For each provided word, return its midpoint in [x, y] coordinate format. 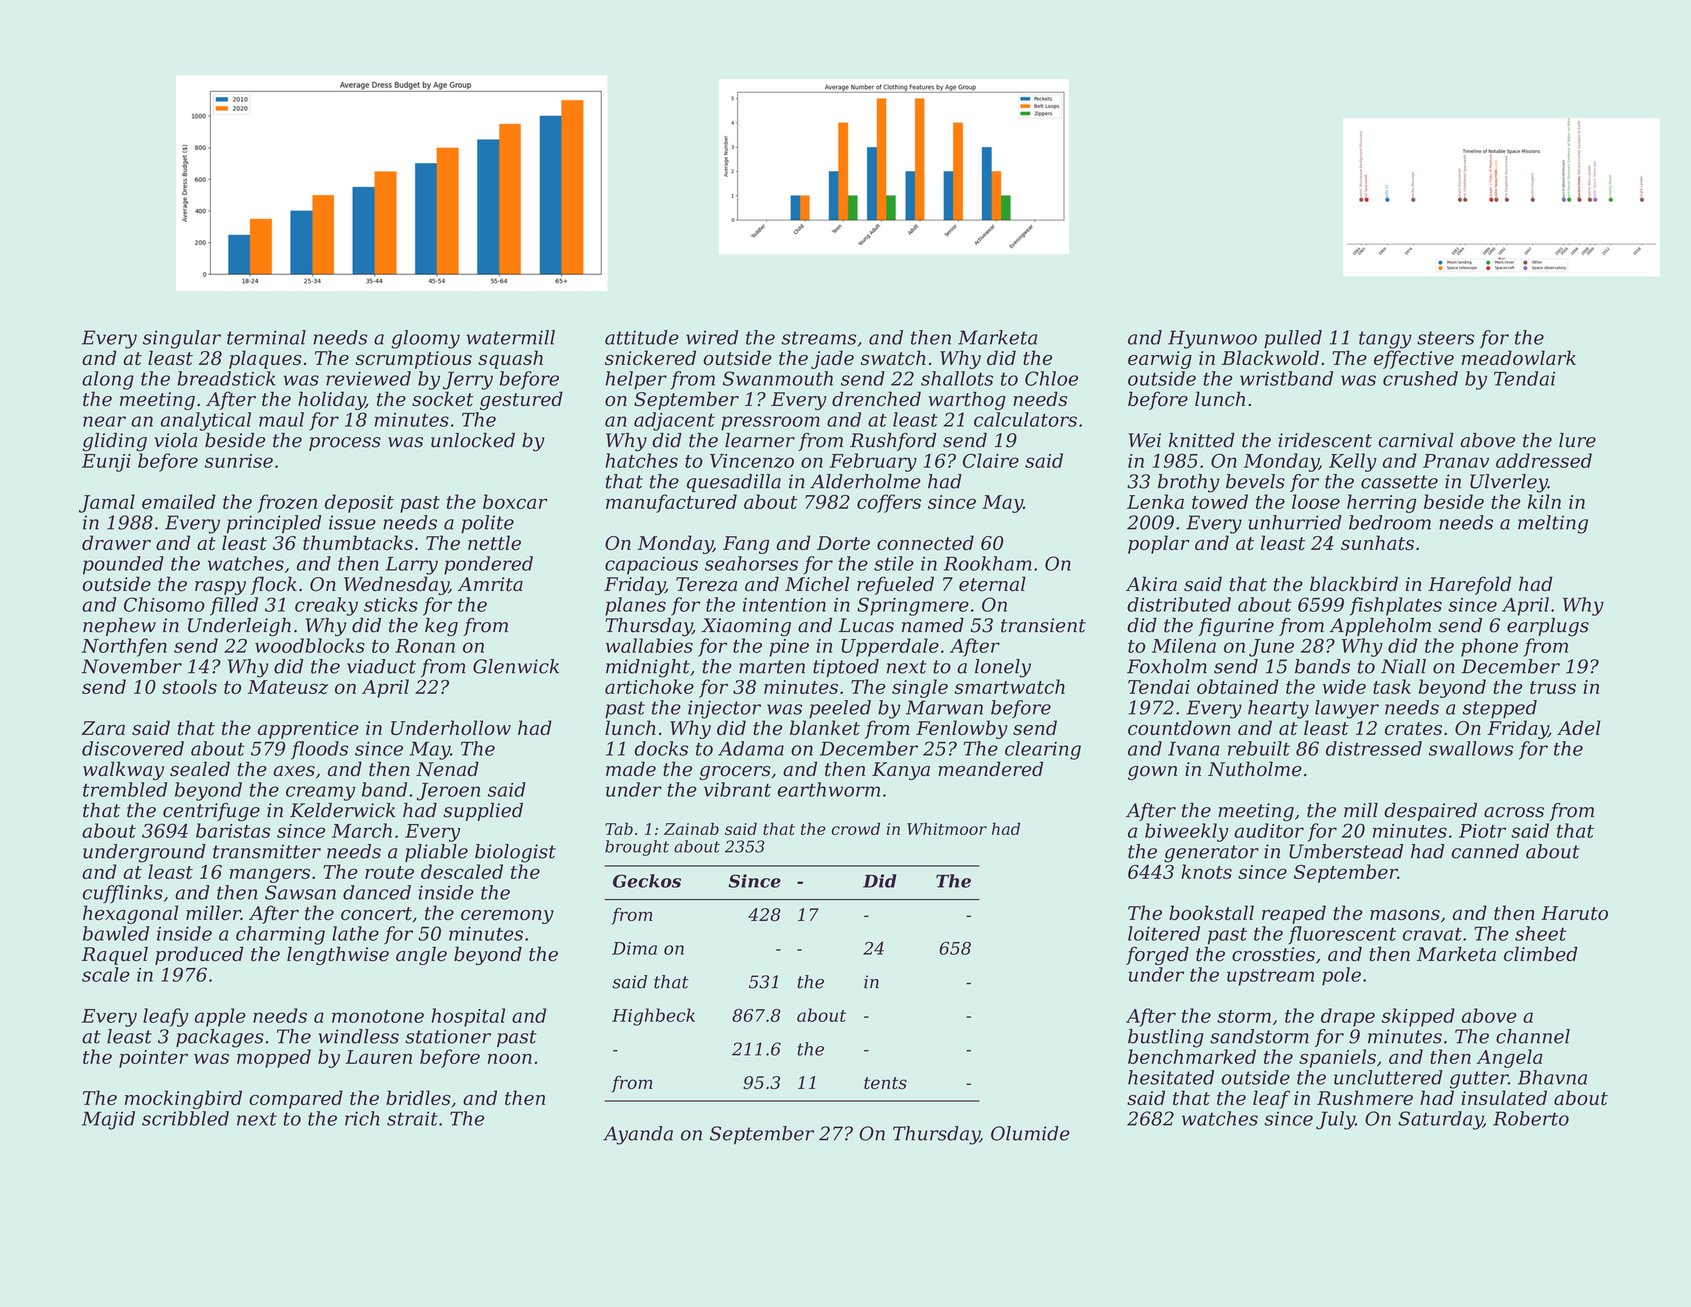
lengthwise [338, 955]
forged [1157, 955]
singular [182, 339]
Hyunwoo [1212, 339]
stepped [1500, 709]
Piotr [1482, 831]
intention [784, 605]
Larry [411, 565]
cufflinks [123, 894]
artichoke [649, 686]
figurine [1236, 627]
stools [189, 686]
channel [1533, 1036]
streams [819, 338]
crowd [856, 828]
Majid [108, 1120]
